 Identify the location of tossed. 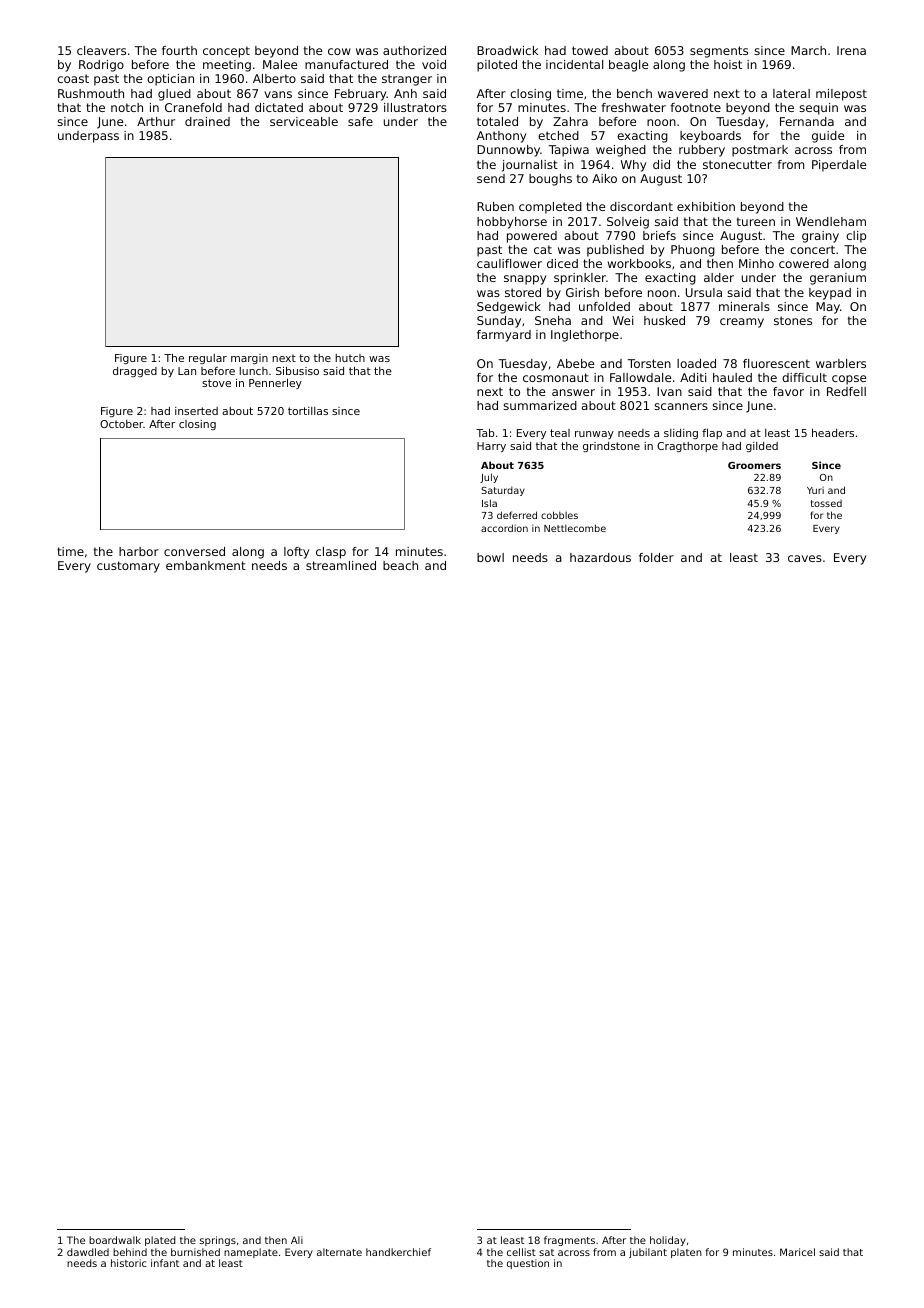
(826, 503).
